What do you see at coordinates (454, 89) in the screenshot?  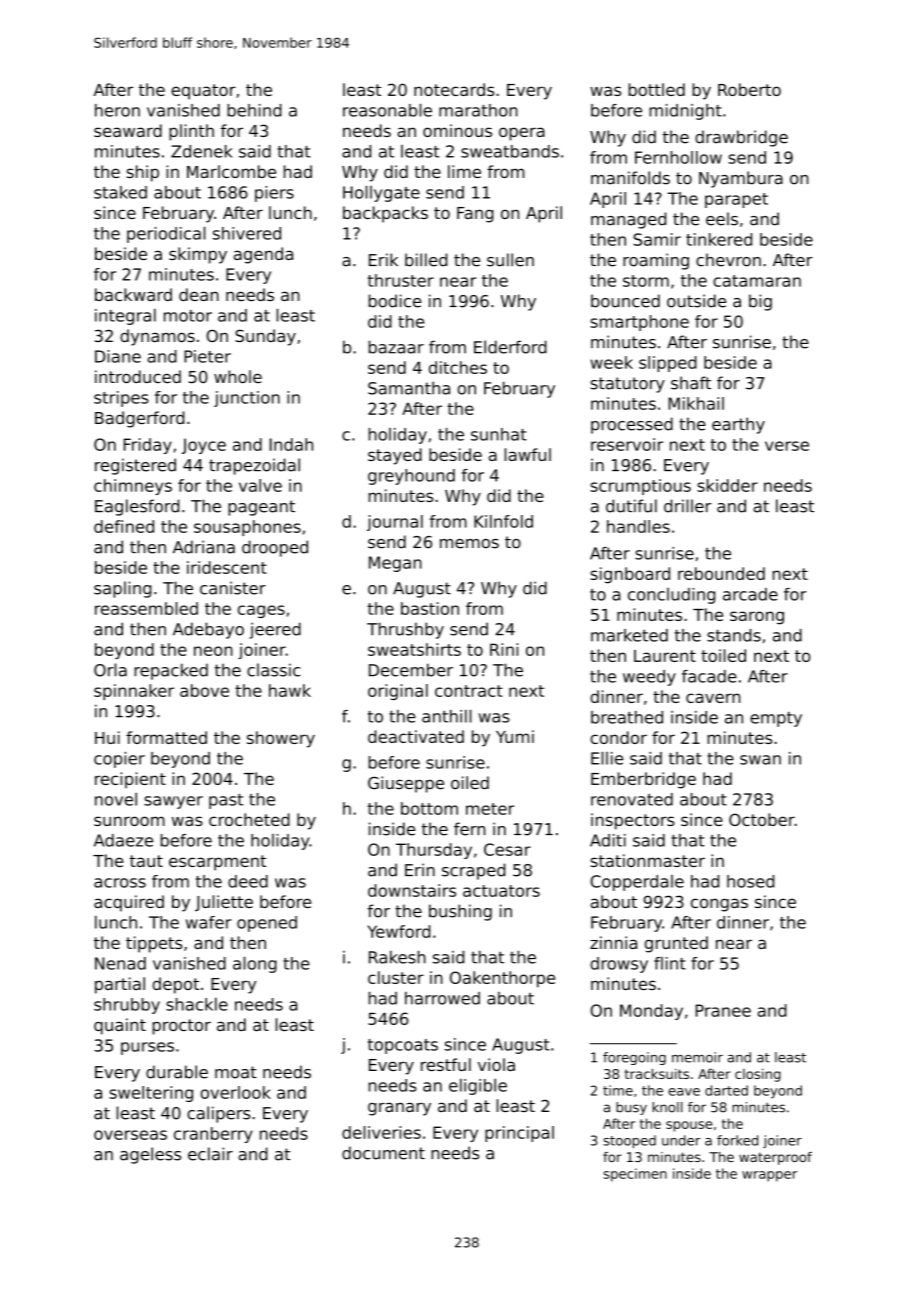 I see `notecards` at bounding box center [454, 89].
